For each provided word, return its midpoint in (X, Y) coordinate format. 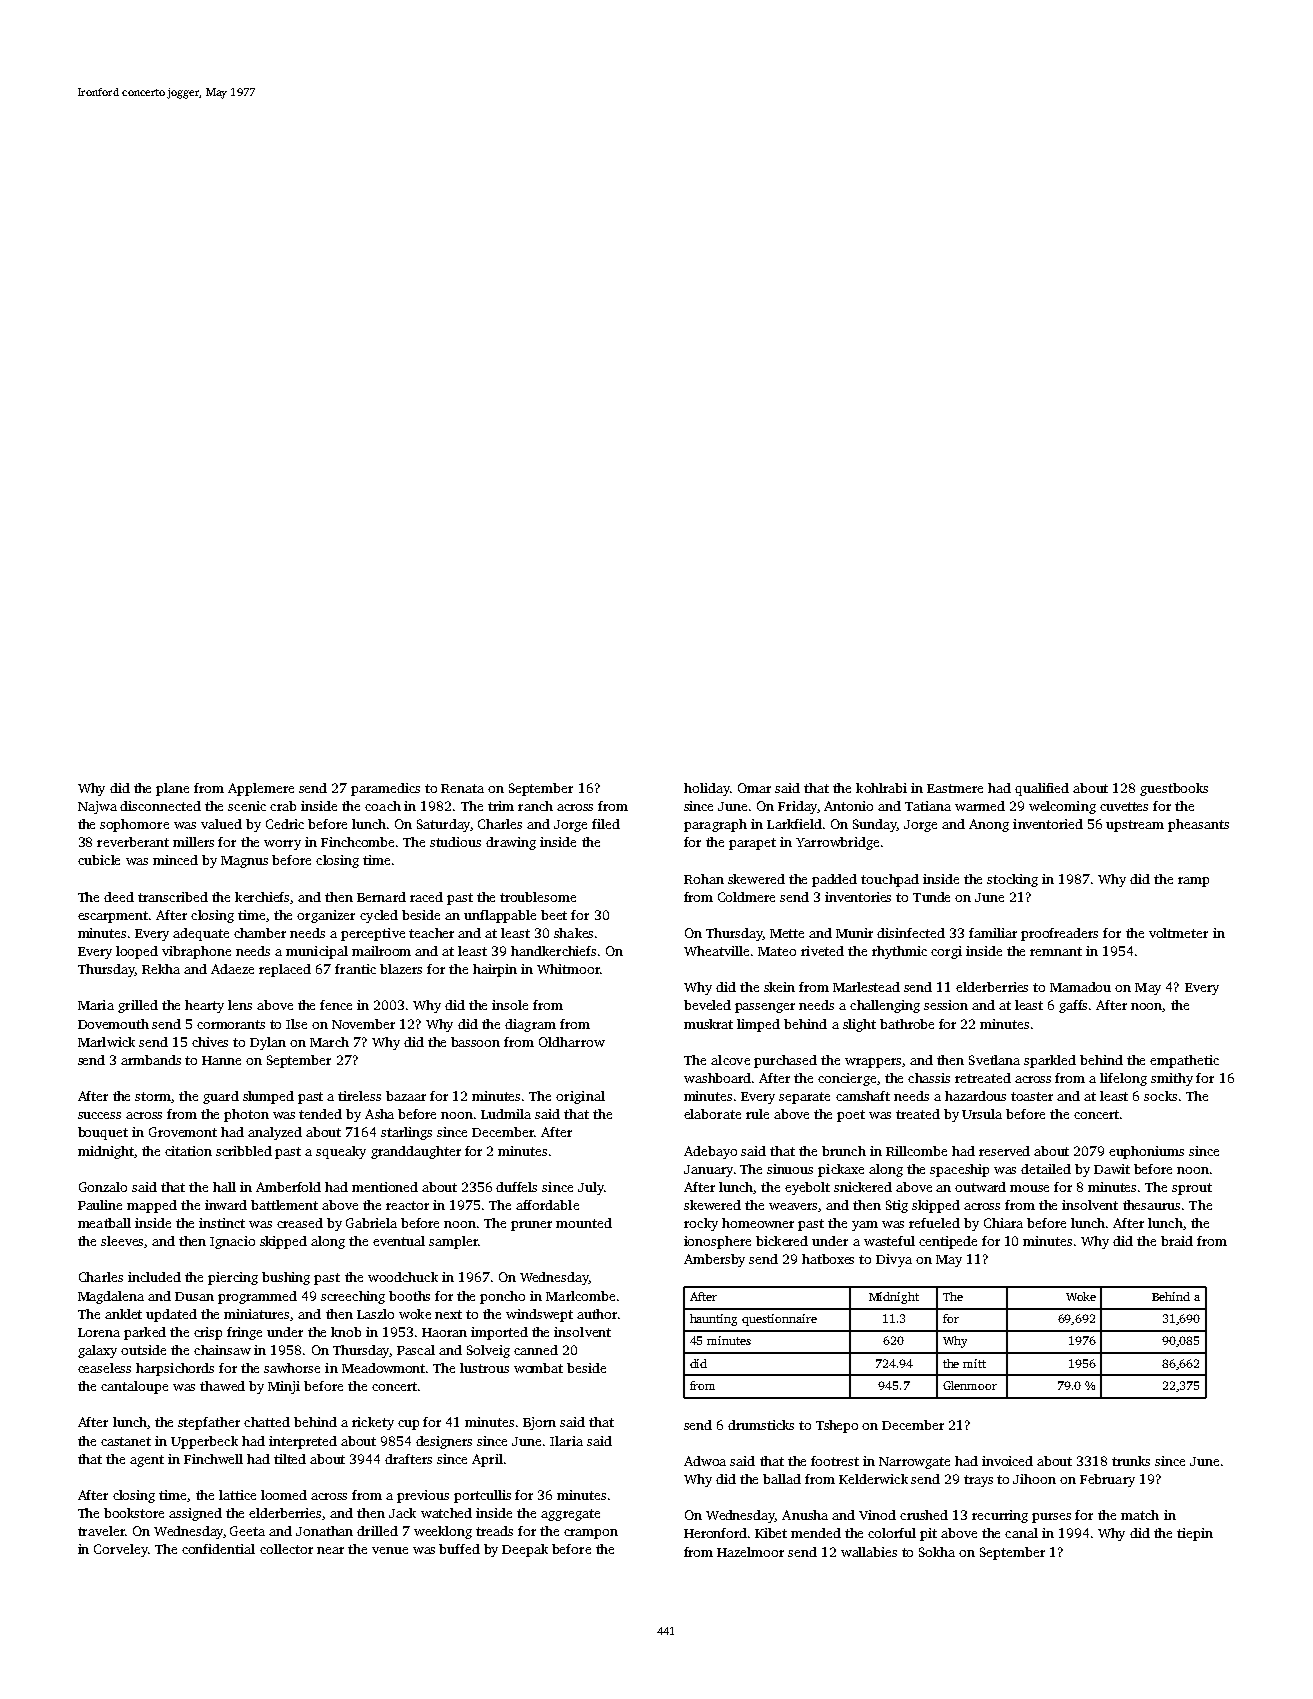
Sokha (937, 1552)
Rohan (704, 879)
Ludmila (506, 1114)
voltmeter (1178, 933)
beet (554, 915)
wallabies (869, 1552)
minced (175, 860)
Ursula (982, 1114)
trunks (1131, 1461)
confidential (218, 1549)
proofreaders (1059, 934)
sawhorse (292, 1368)
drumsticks (761, 1425)
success (99, 1115)
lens (240, 1005)
